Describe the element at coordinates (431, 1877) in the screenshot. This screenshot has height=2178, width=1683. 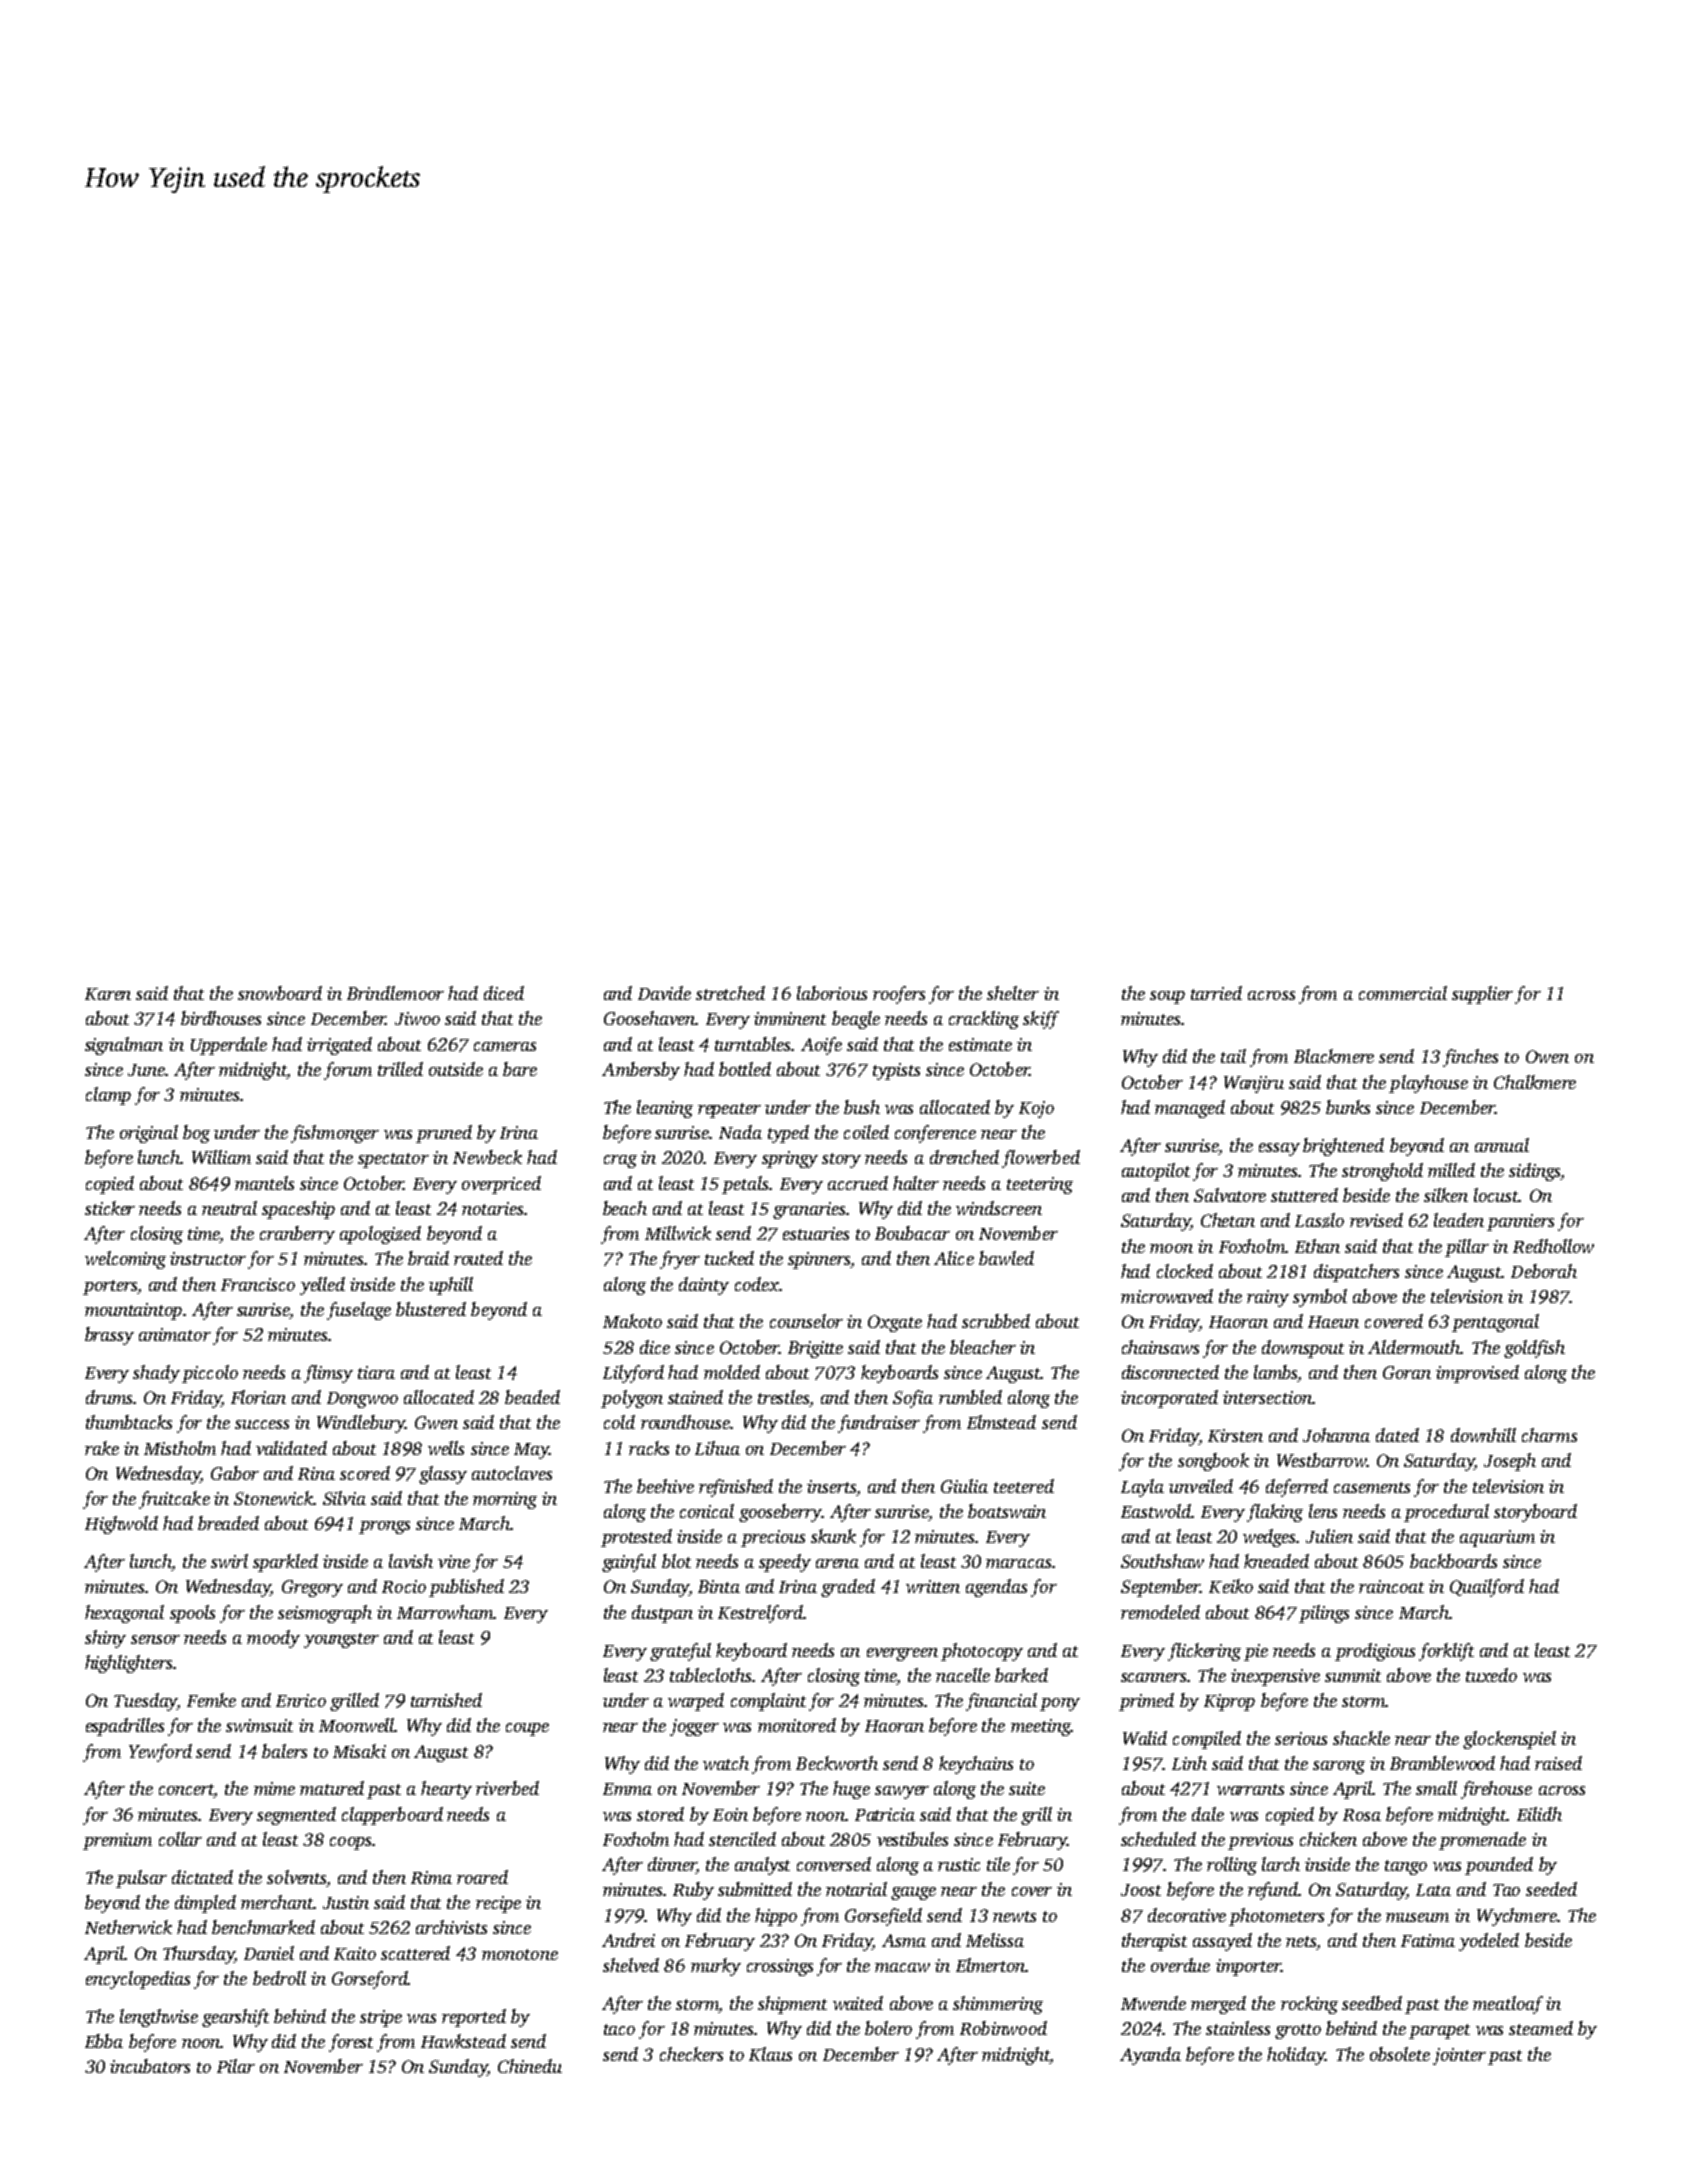
I see `Rima` at that location.
